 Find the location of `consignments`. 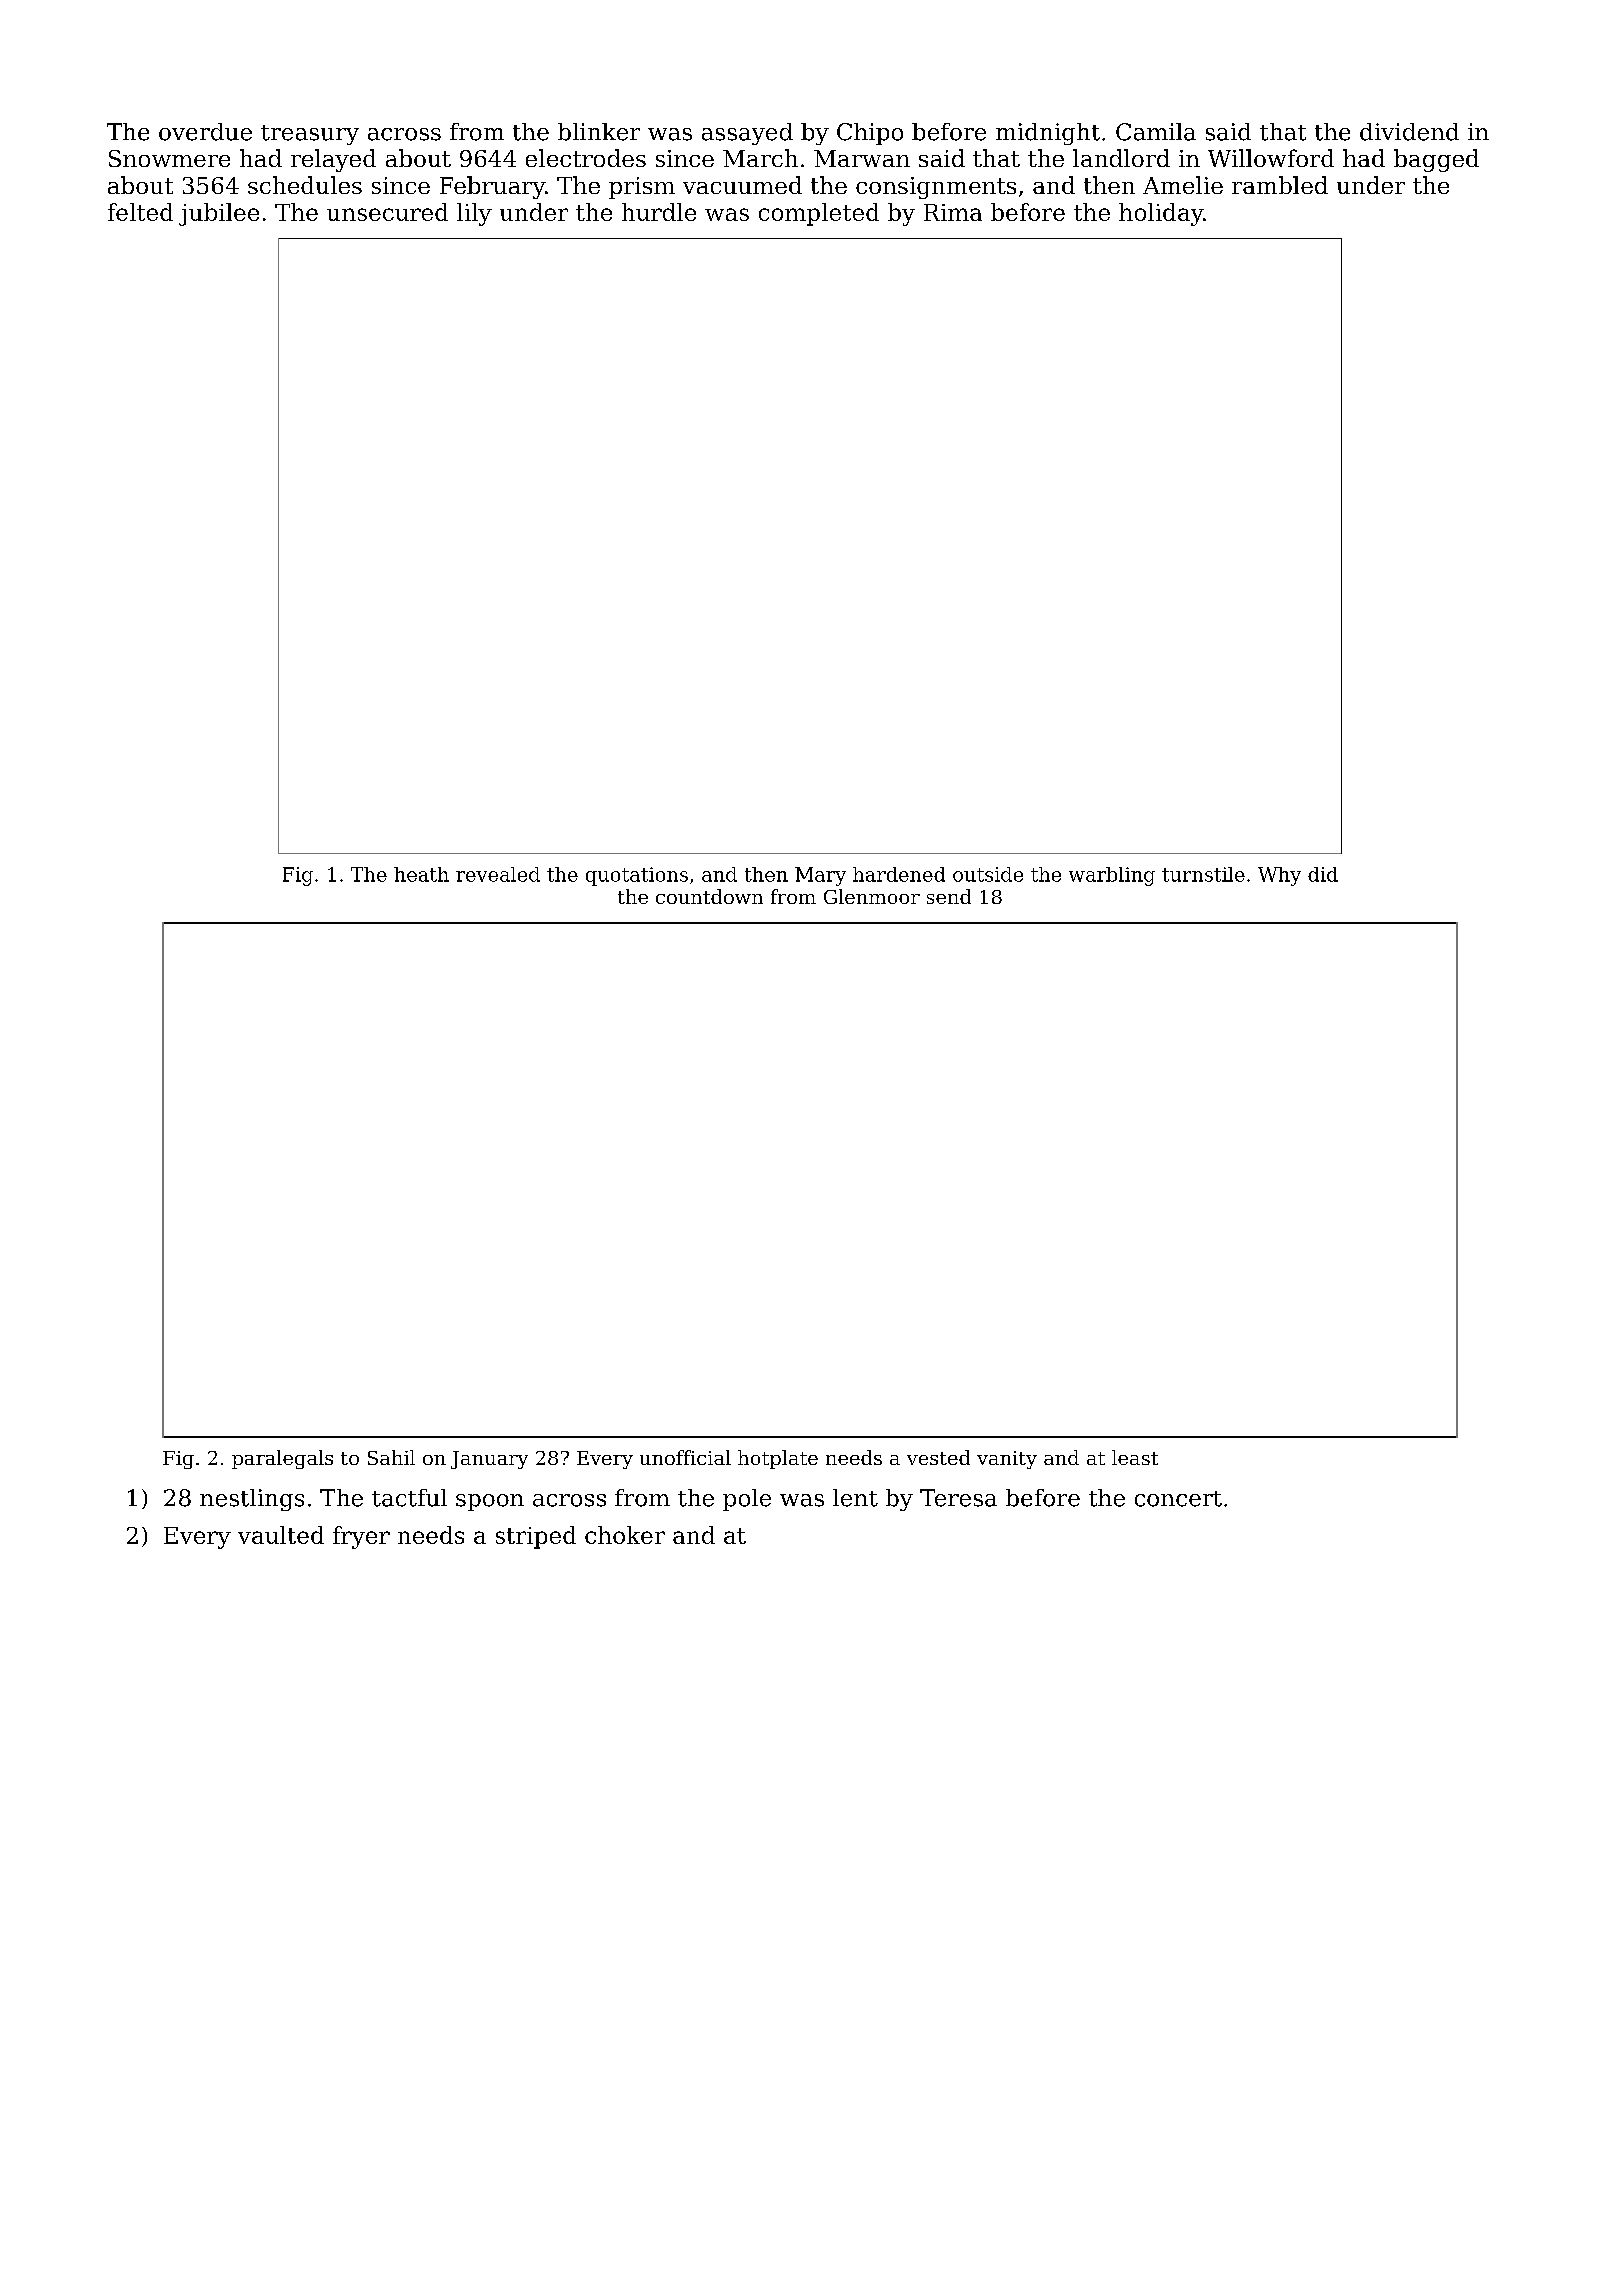

consignments is located at coordinates (936, 188).
